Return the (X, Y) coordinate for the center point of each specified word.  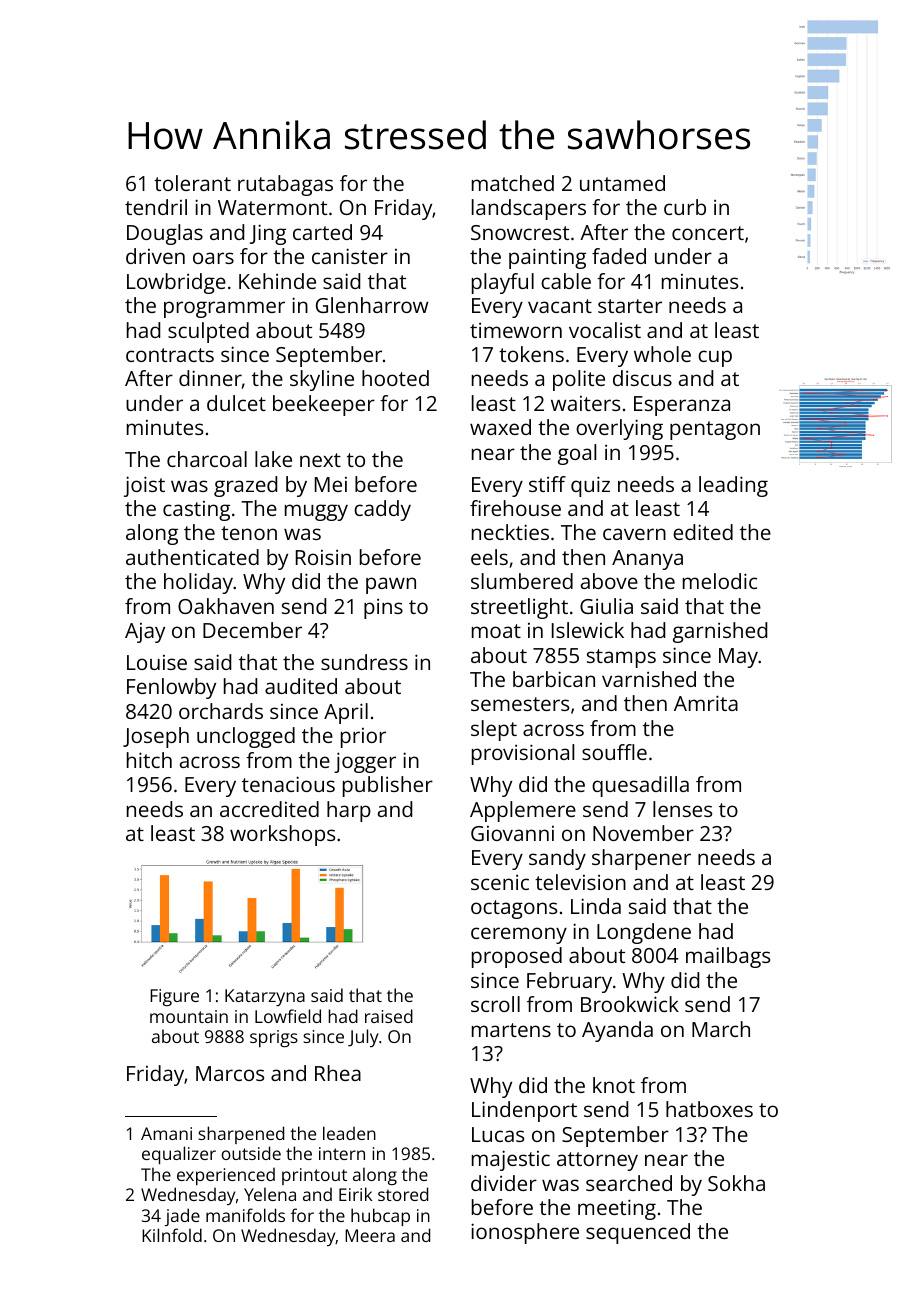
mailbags (728, 957)
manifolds (245, 1215)
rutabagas (285, 185)
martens (511, 1030)
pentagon (715, 430)
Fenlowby (171, 688)
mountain (189, 1016)
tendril (156, 207)
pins (383, 609)
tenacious (288, 784)
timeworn (516, 330)
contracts (170, 355)
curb (685, 207)
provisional (523, 754)
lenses (682, 809)
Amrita (706, 703)
